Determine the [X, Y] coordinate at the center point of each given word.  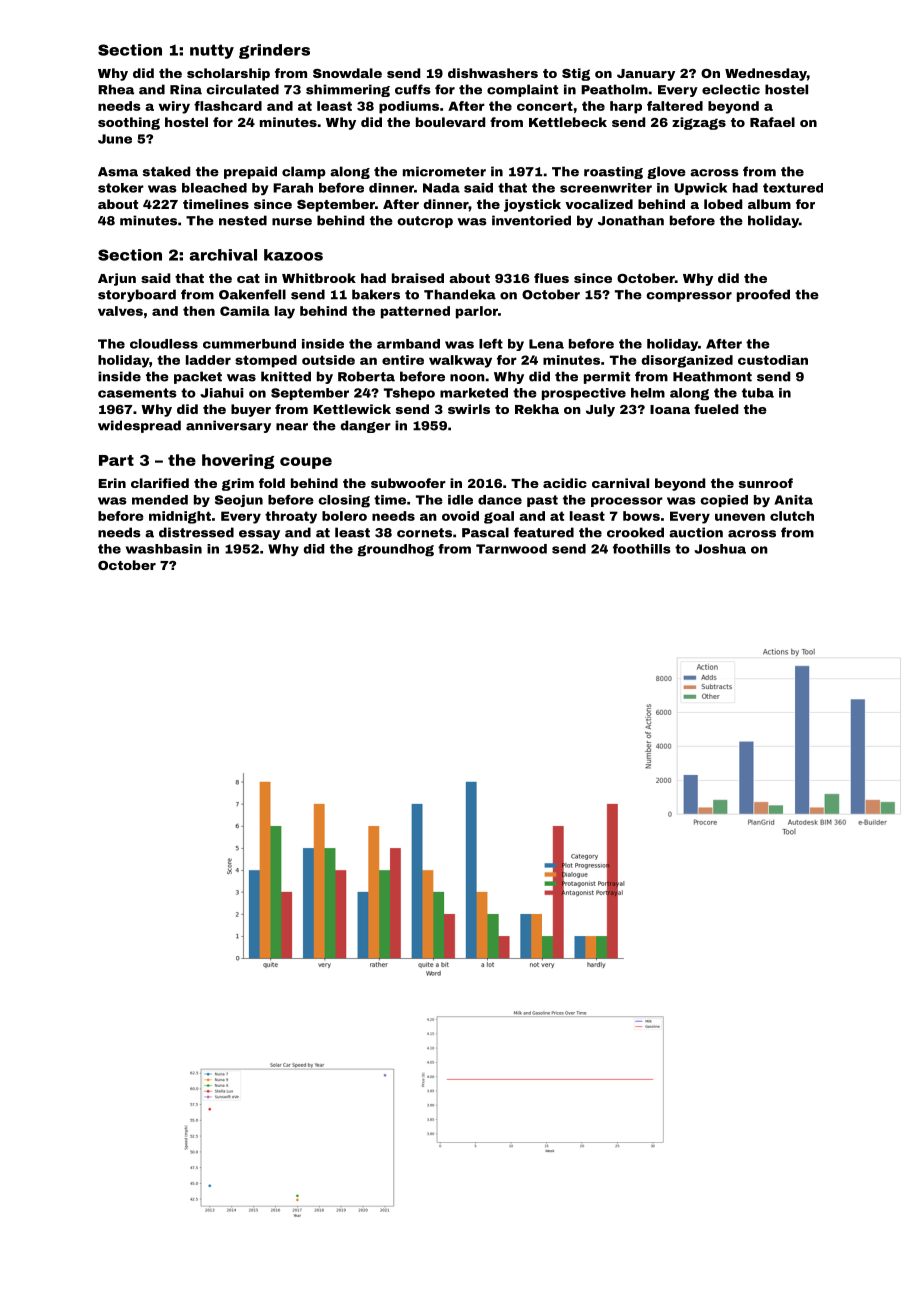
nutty [212, 51]
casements [137, 393]
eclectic [731, 89]
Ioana [670, 409]
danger [366, 426]
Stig [576, 74]
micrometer [444, 171]
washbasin [164, 549]
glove [666, 172]
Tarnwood [511, 549]
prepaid [250, 172]
